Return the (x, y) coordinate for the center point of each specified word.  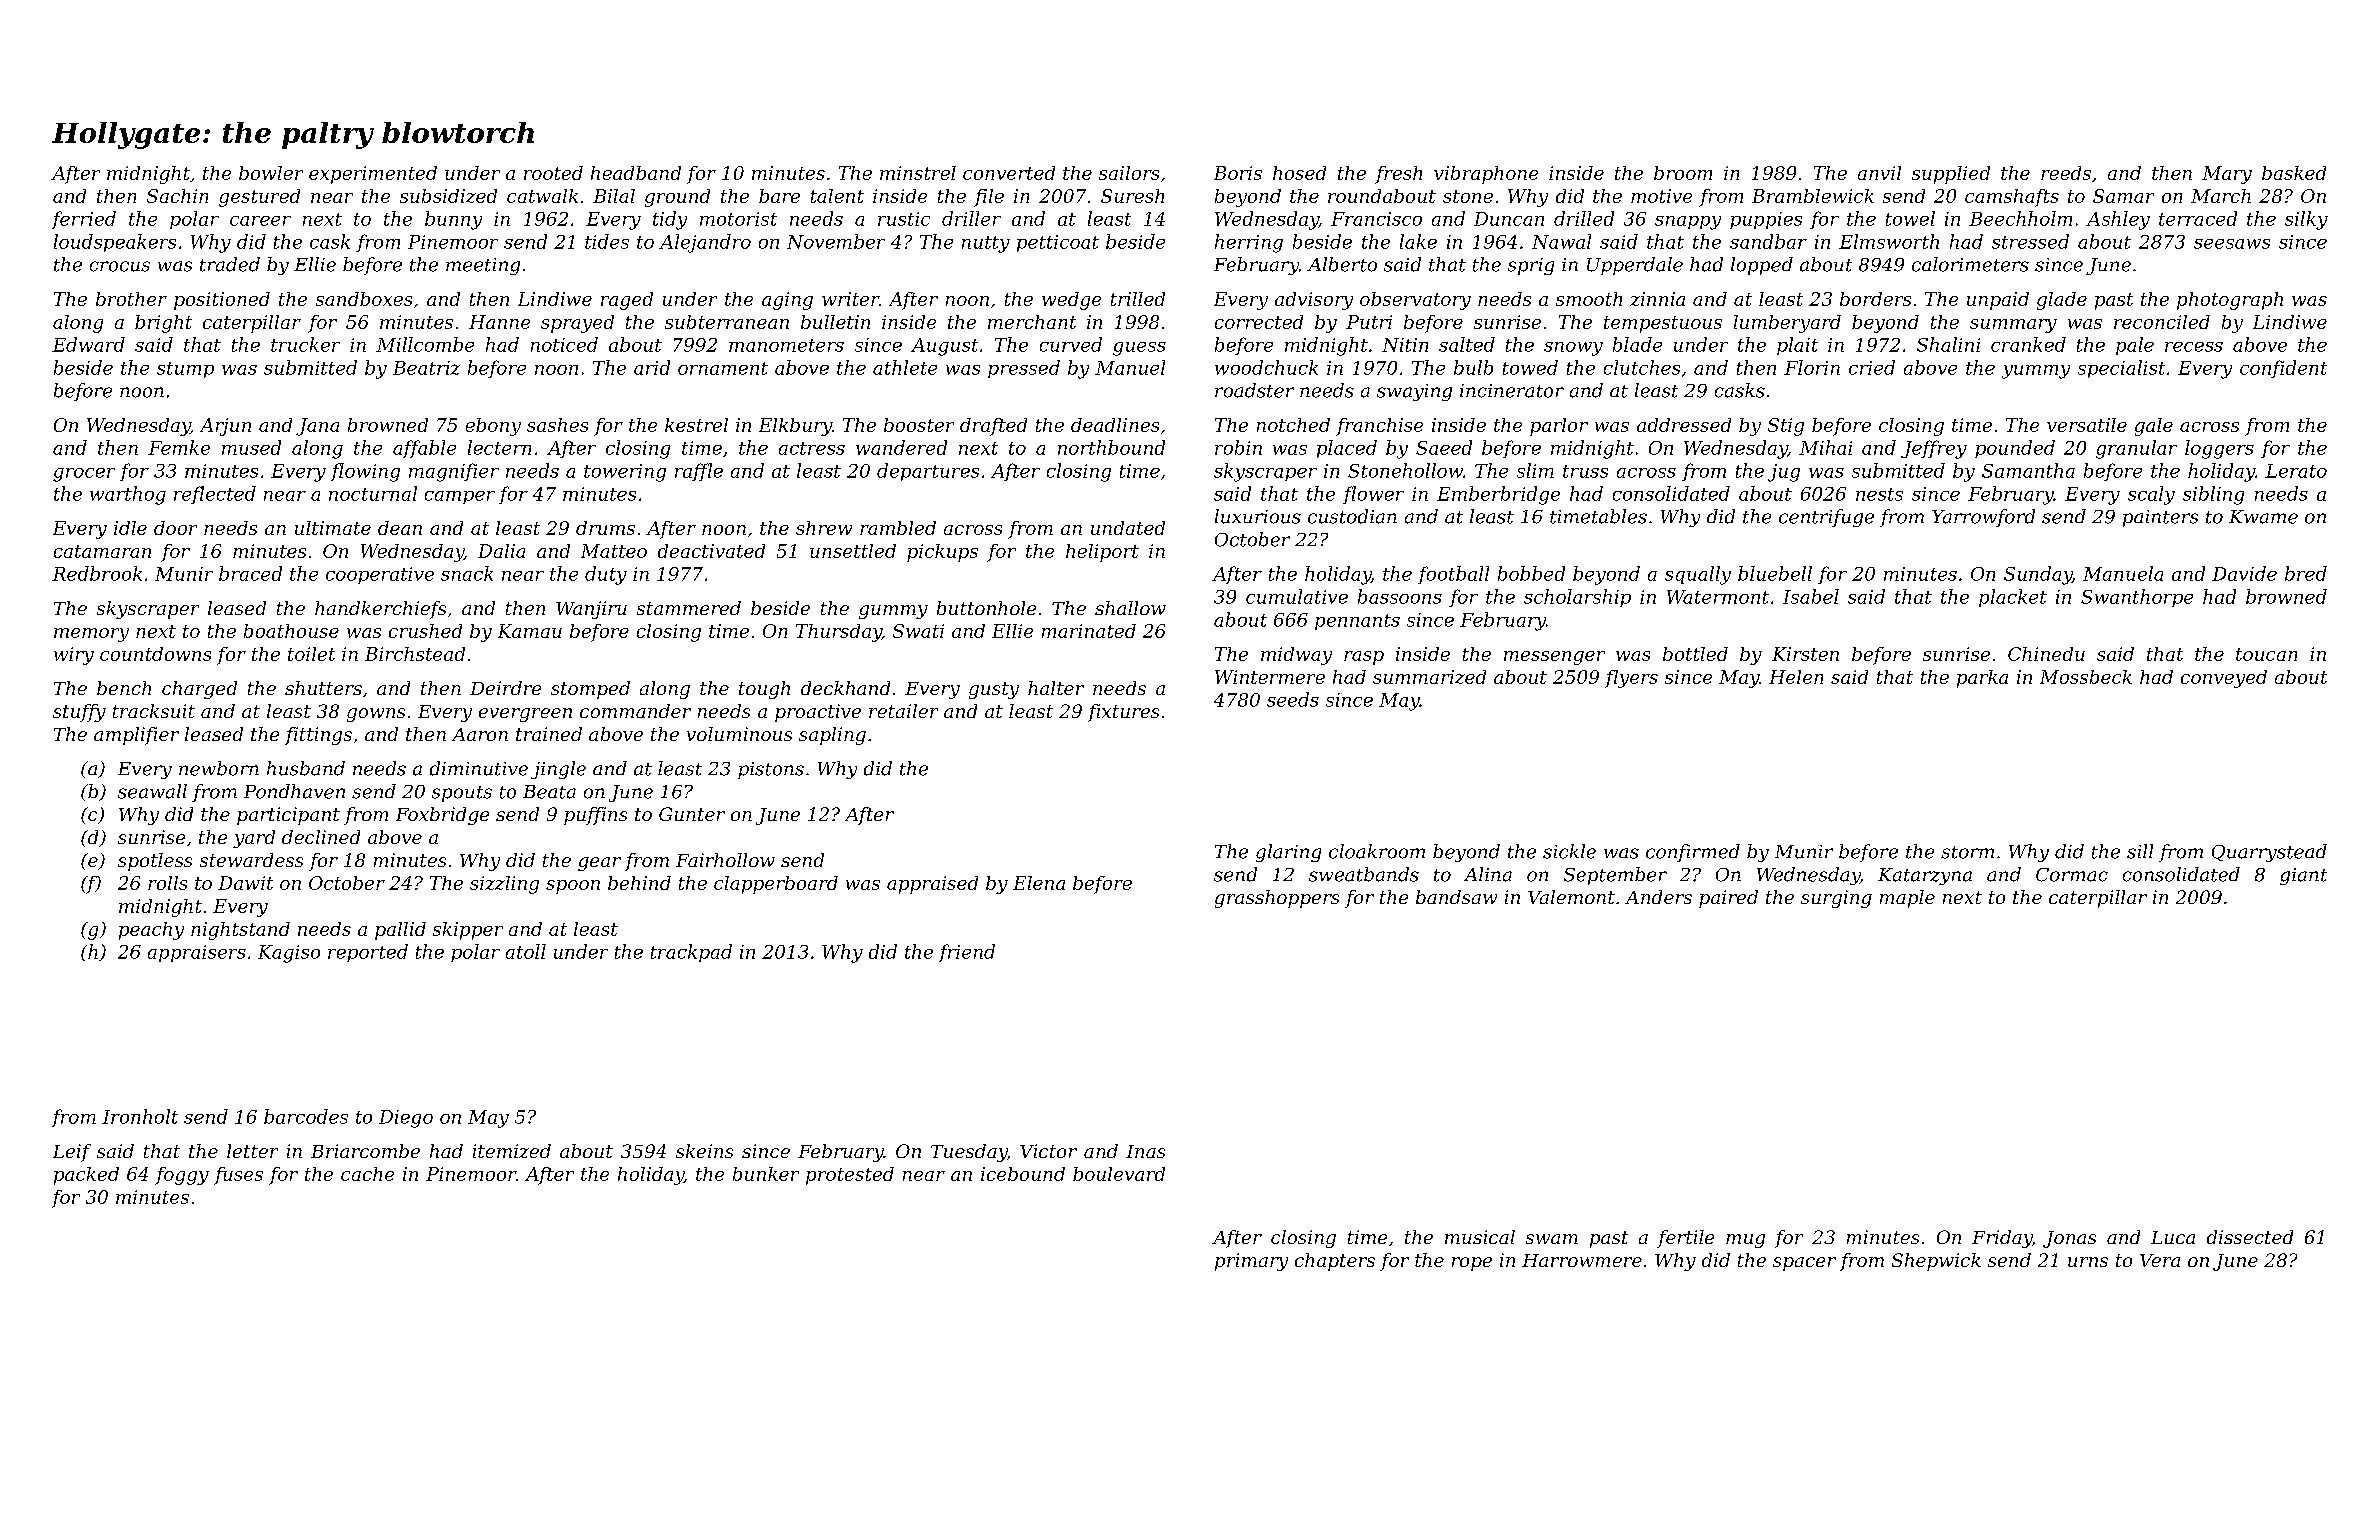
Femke (179, 447)
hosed (1299, 173)
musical (1480, 1237)
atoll (526, 951)
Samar (2123, 196)
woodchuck (1266, 367)
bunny (453, 220)
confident (2283, 369)
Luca (2173, 1237)
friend (967, 953)
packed (86, 1176)
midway (1296, 656)
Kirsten (1805, 654)
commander (635, 711)
